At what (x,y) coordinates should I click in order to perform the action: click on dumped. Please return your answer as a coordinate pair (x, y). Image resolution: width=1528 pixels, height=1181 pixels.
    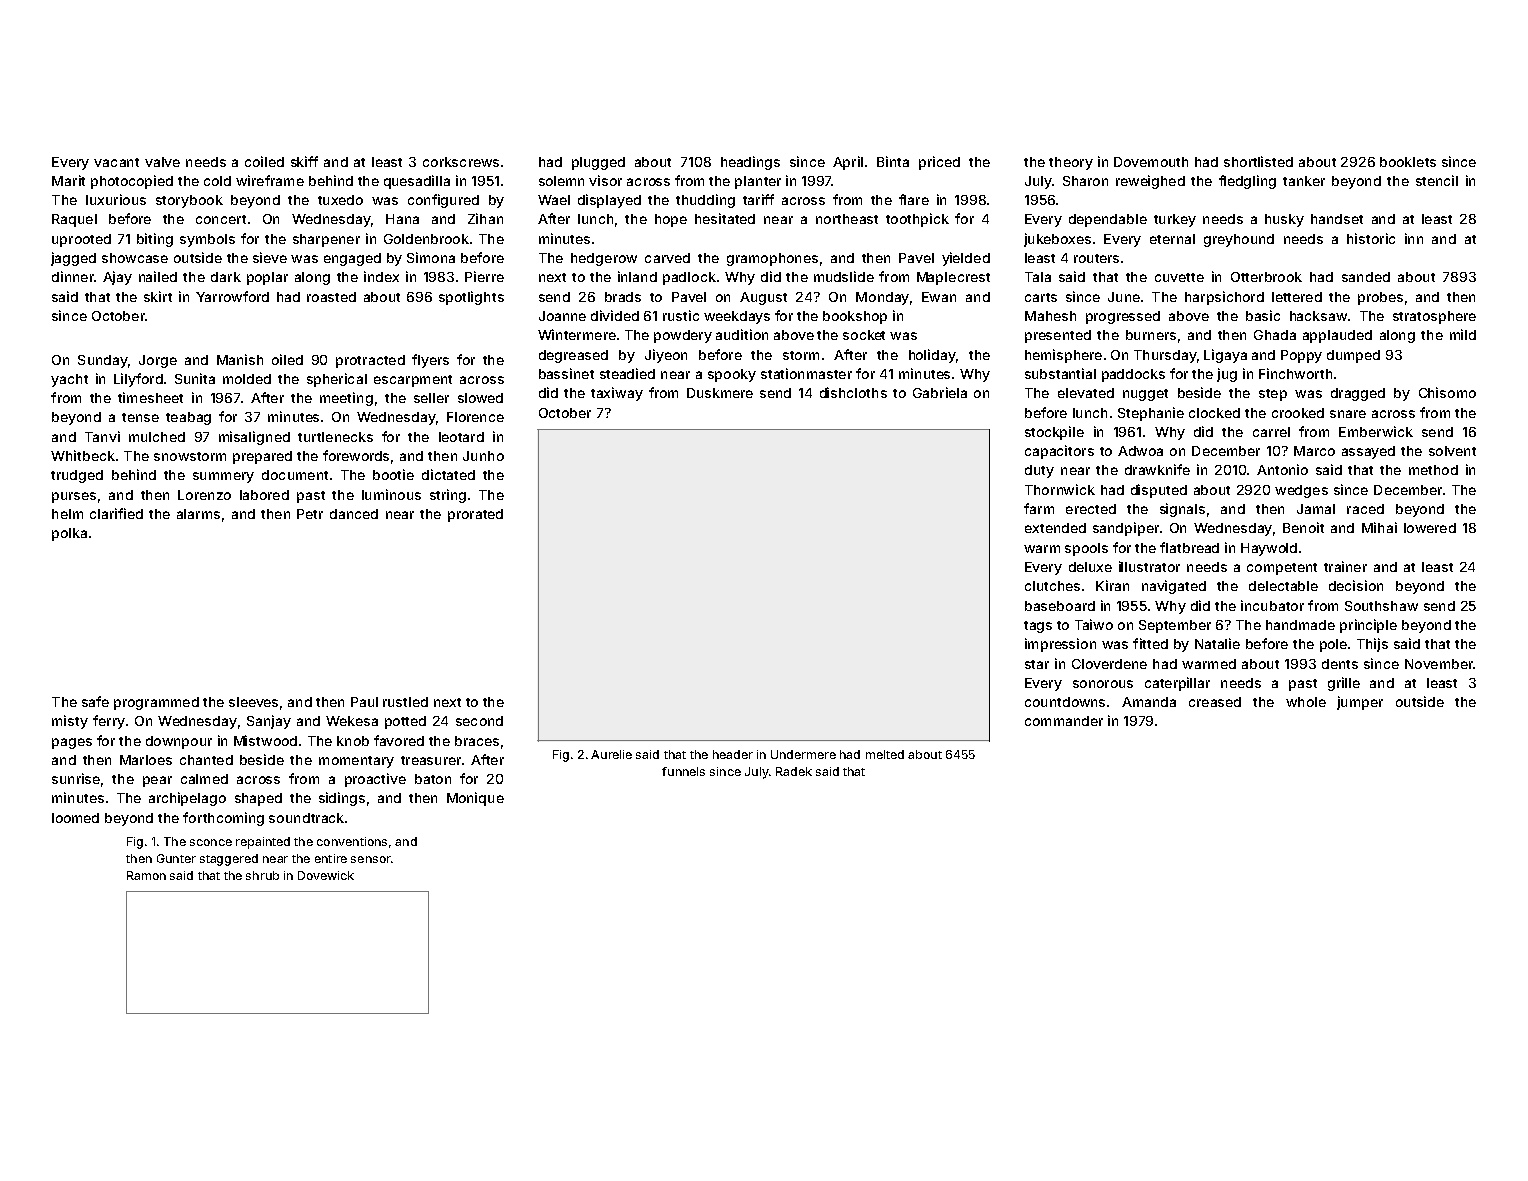
    Looking at the image, I should click on (1353, 356).
